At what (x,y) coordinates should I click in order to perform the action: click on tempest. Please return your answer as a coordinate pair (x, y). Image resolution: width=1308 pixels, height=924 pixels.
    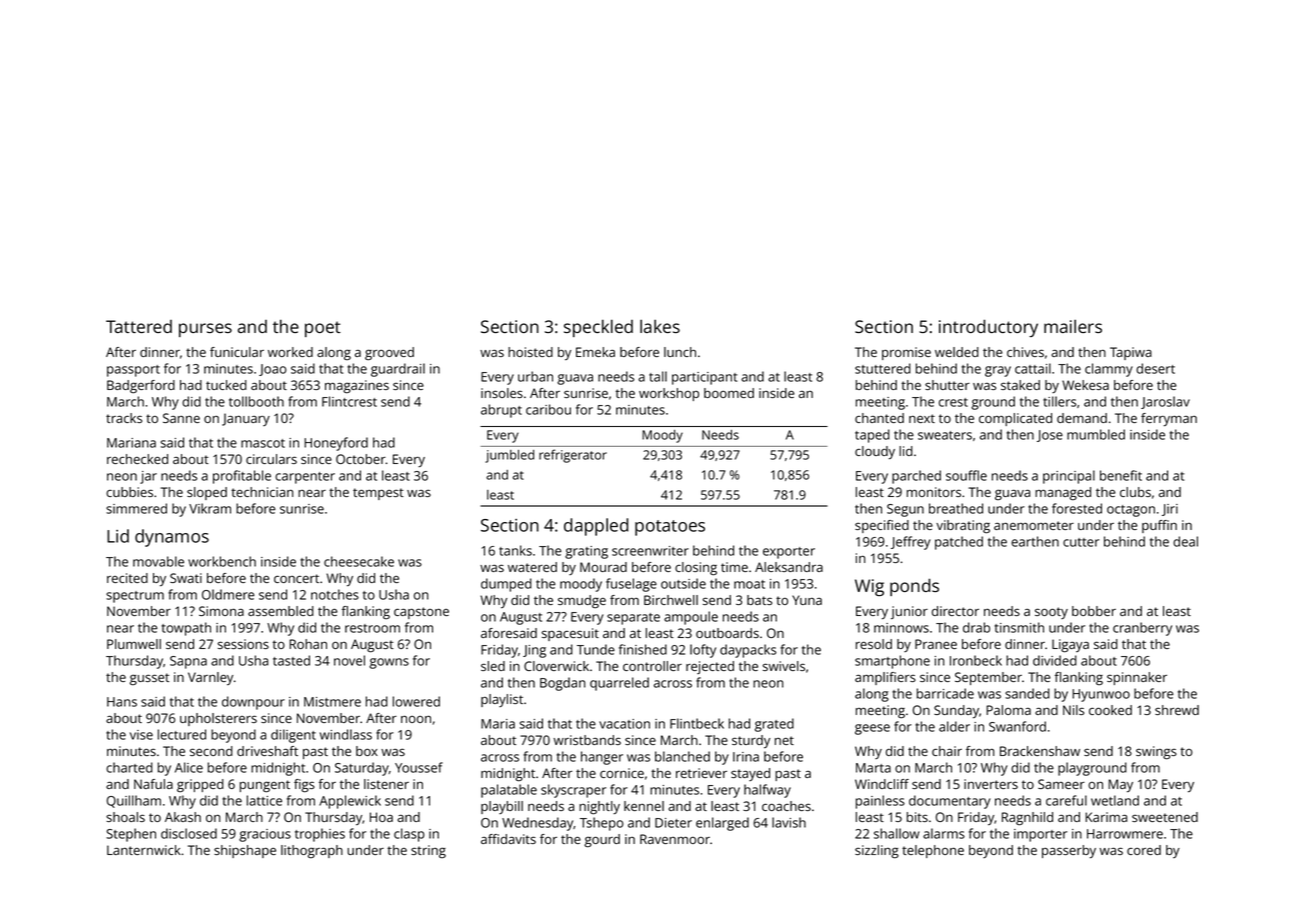
    Looking at the image, I should click on (378, 494).
